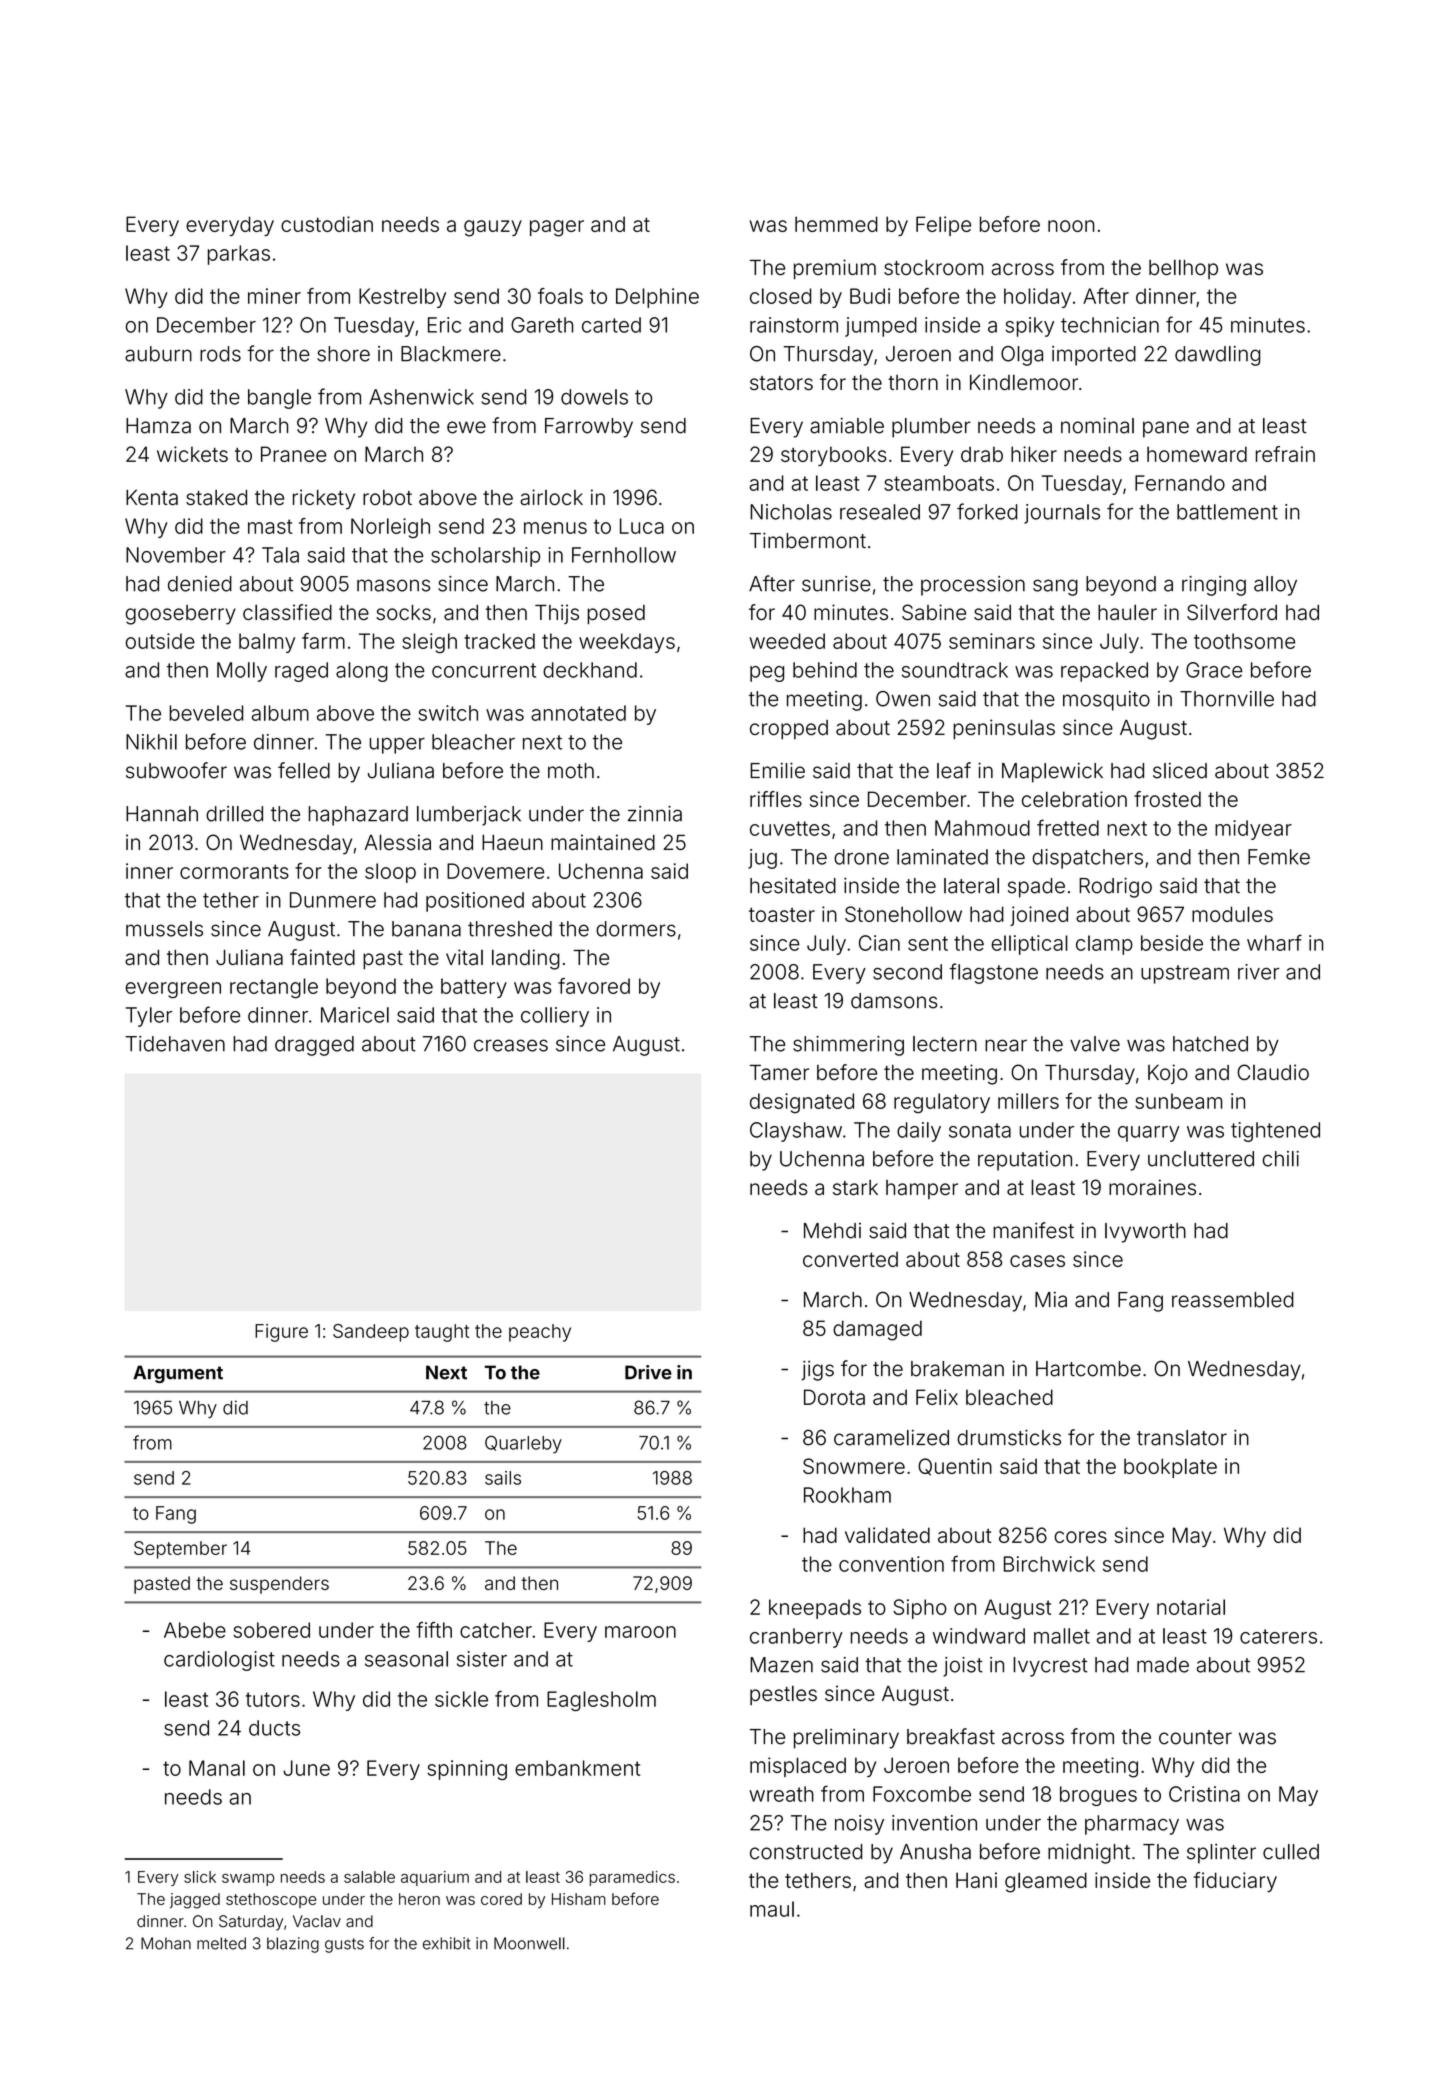 This screenshot has height=2100, width=1450. I want to click on hauler, so click(1127, 612).
